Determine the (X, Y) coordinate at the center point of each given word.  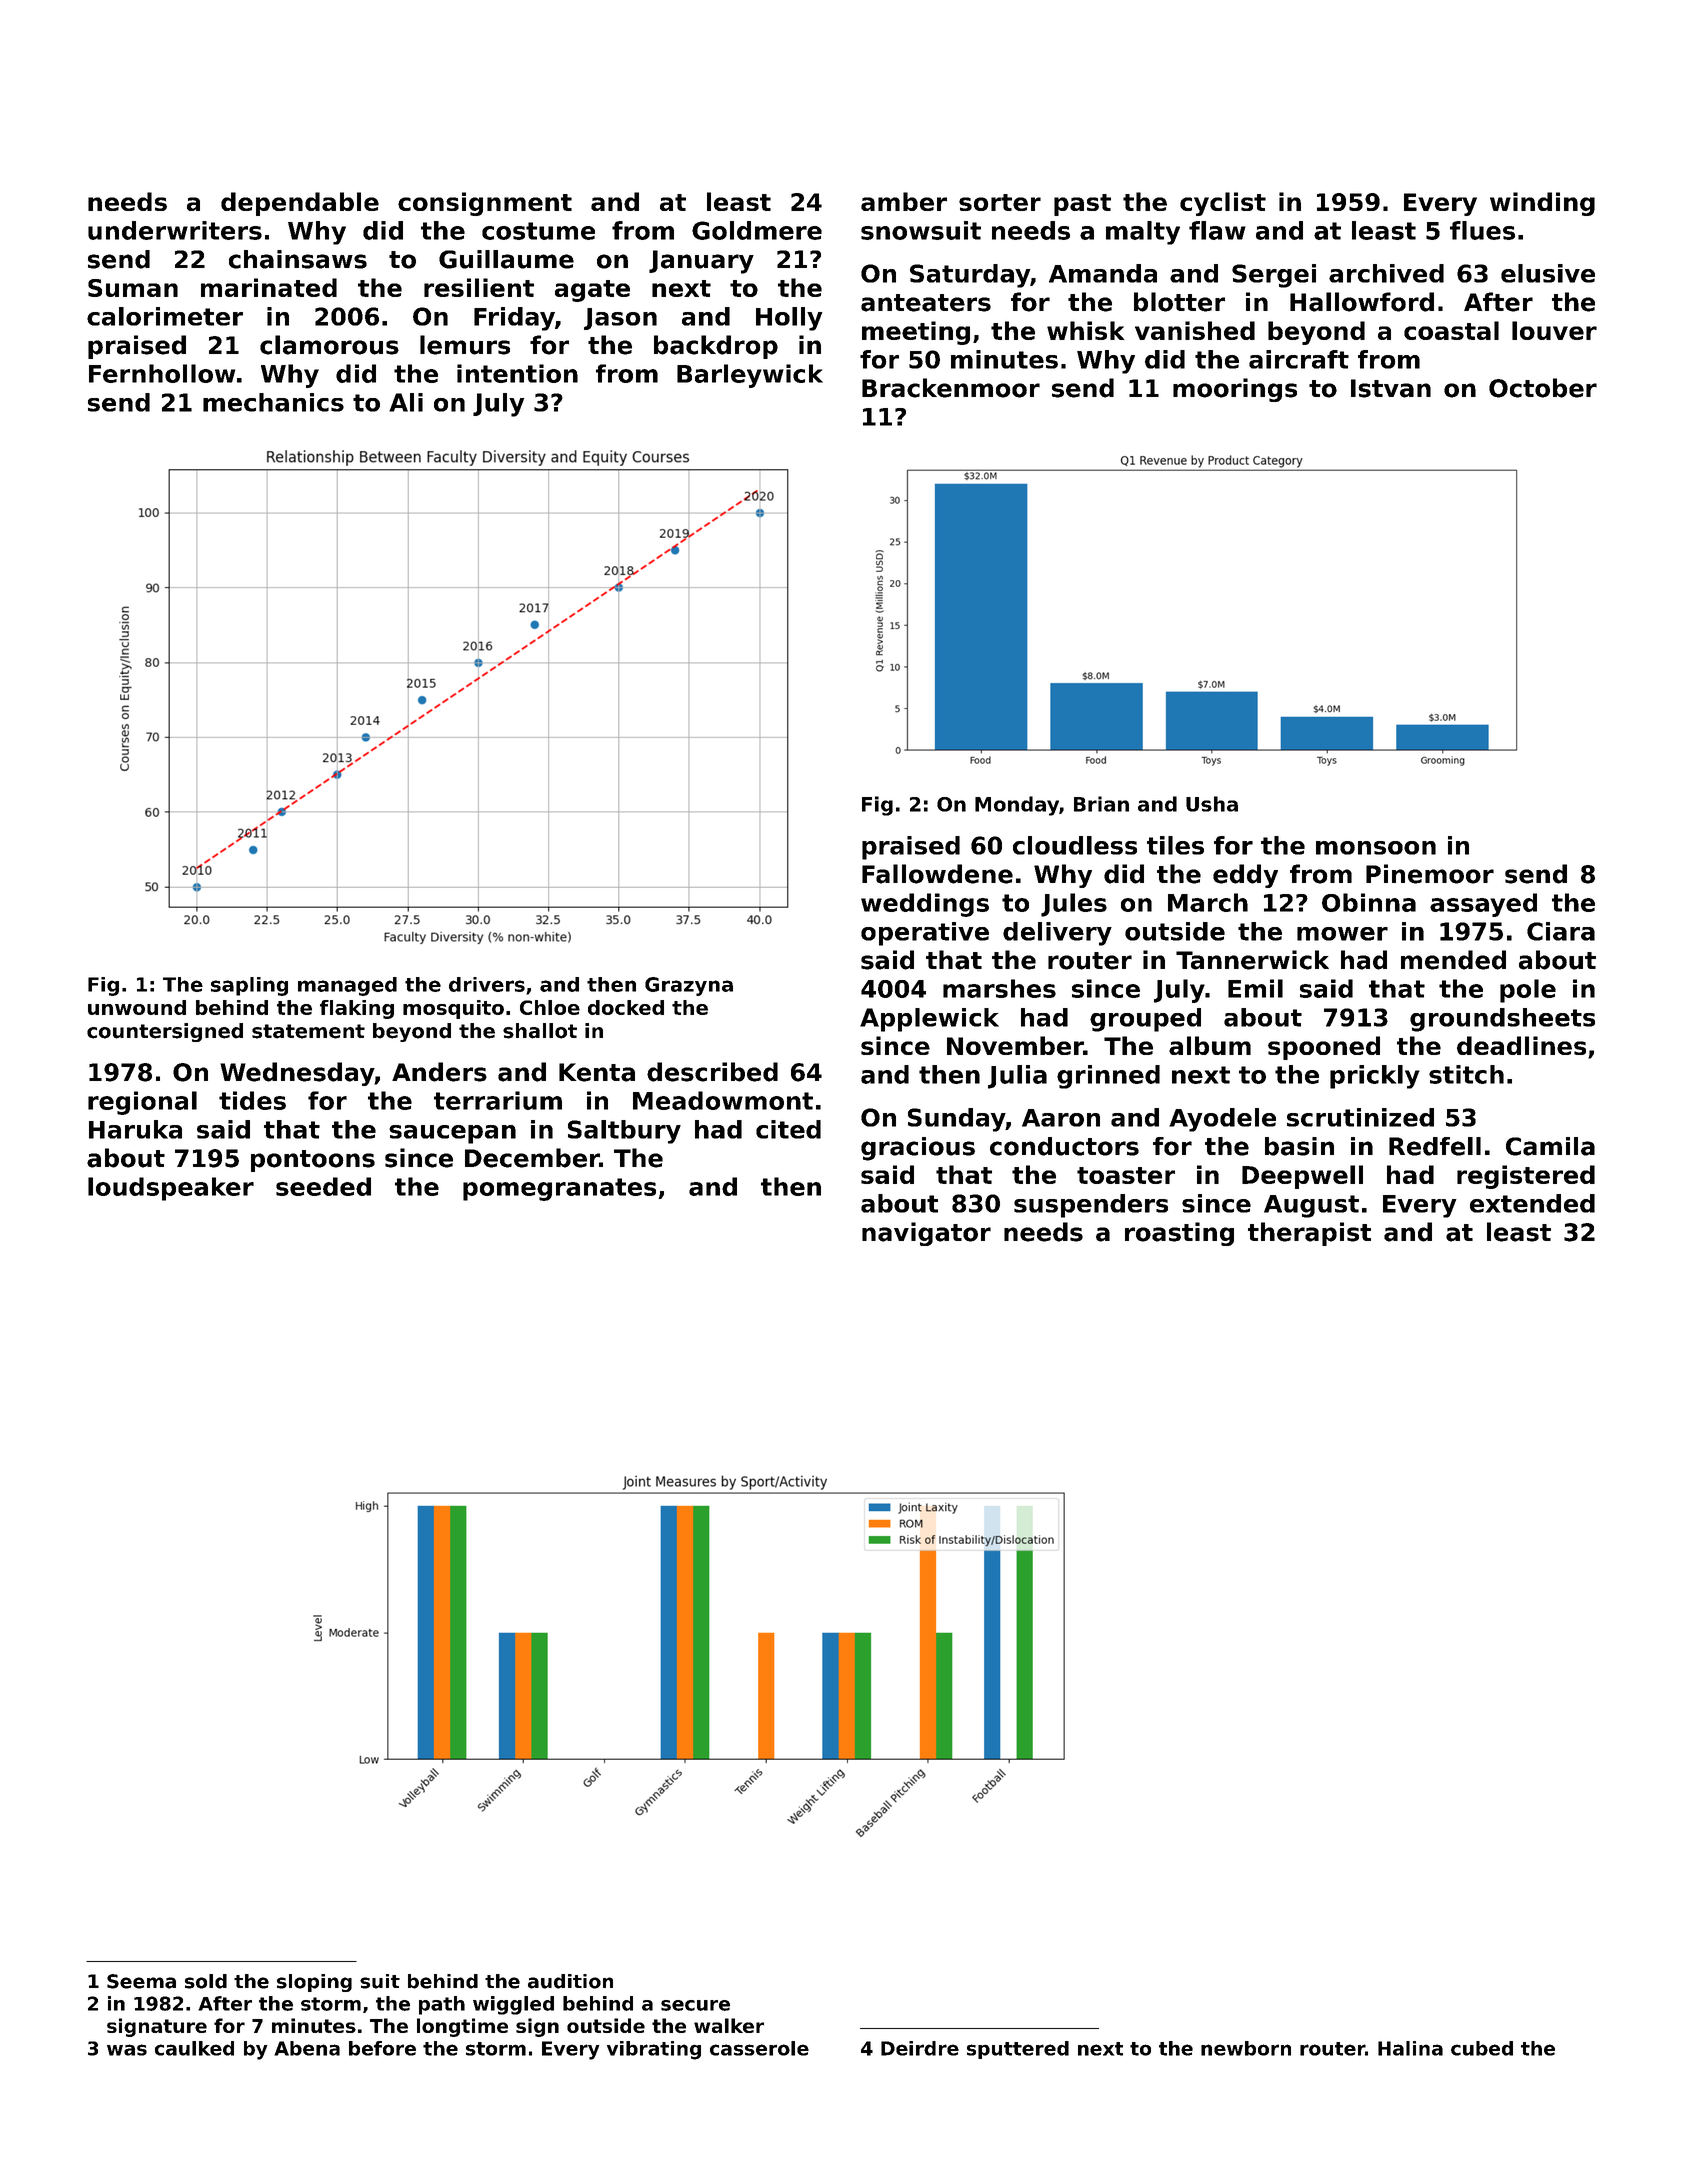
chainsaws (298, 259)
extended (1532, 1203)
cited (788, 1129)
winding (1542, 204)
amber (904, 201)
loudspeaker (171, 1189)
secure (695, 2005)
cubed (1482, 2048)
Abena (307, 2048)
